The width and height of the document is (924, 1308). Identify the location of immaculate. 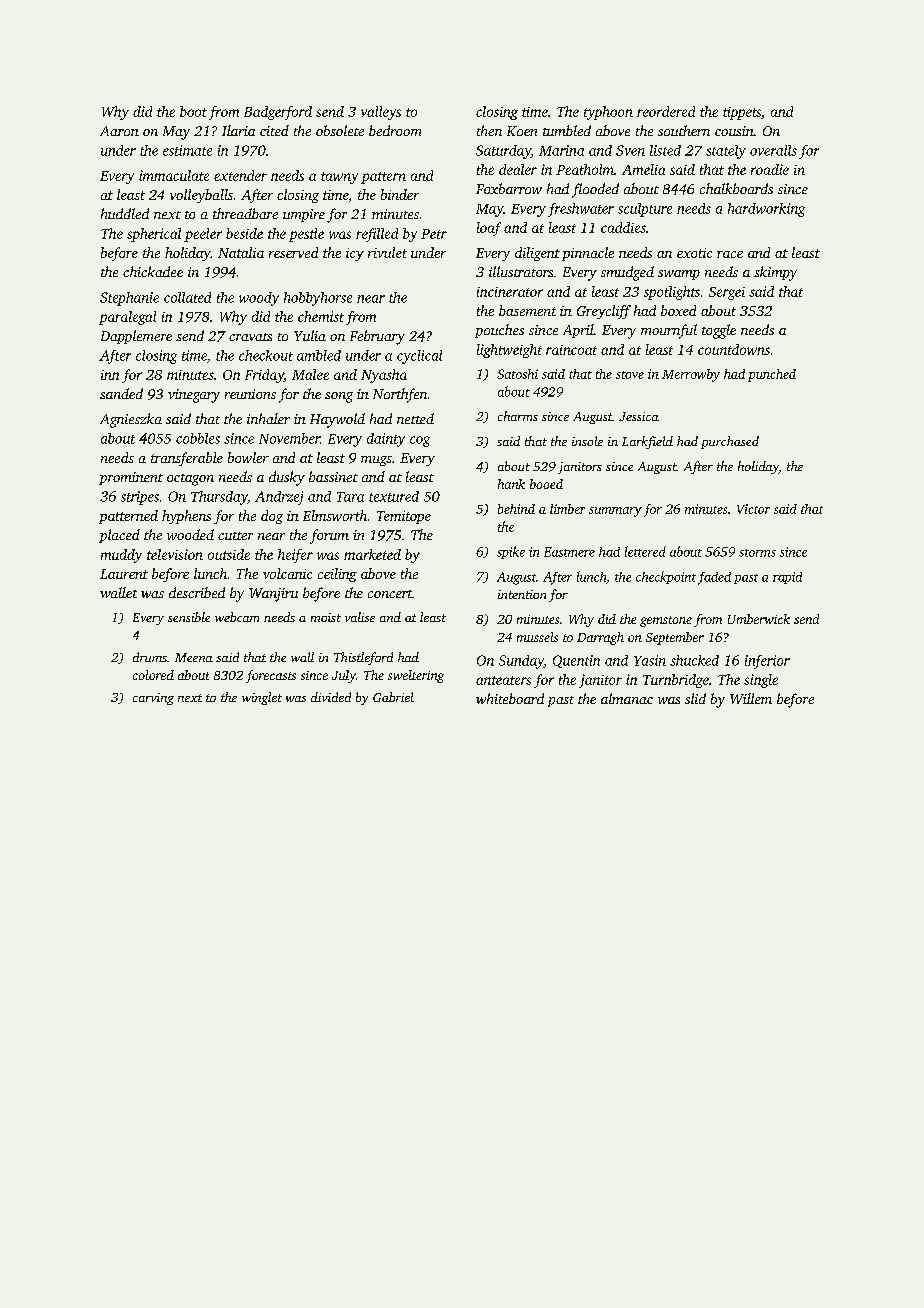
(174, 175).
